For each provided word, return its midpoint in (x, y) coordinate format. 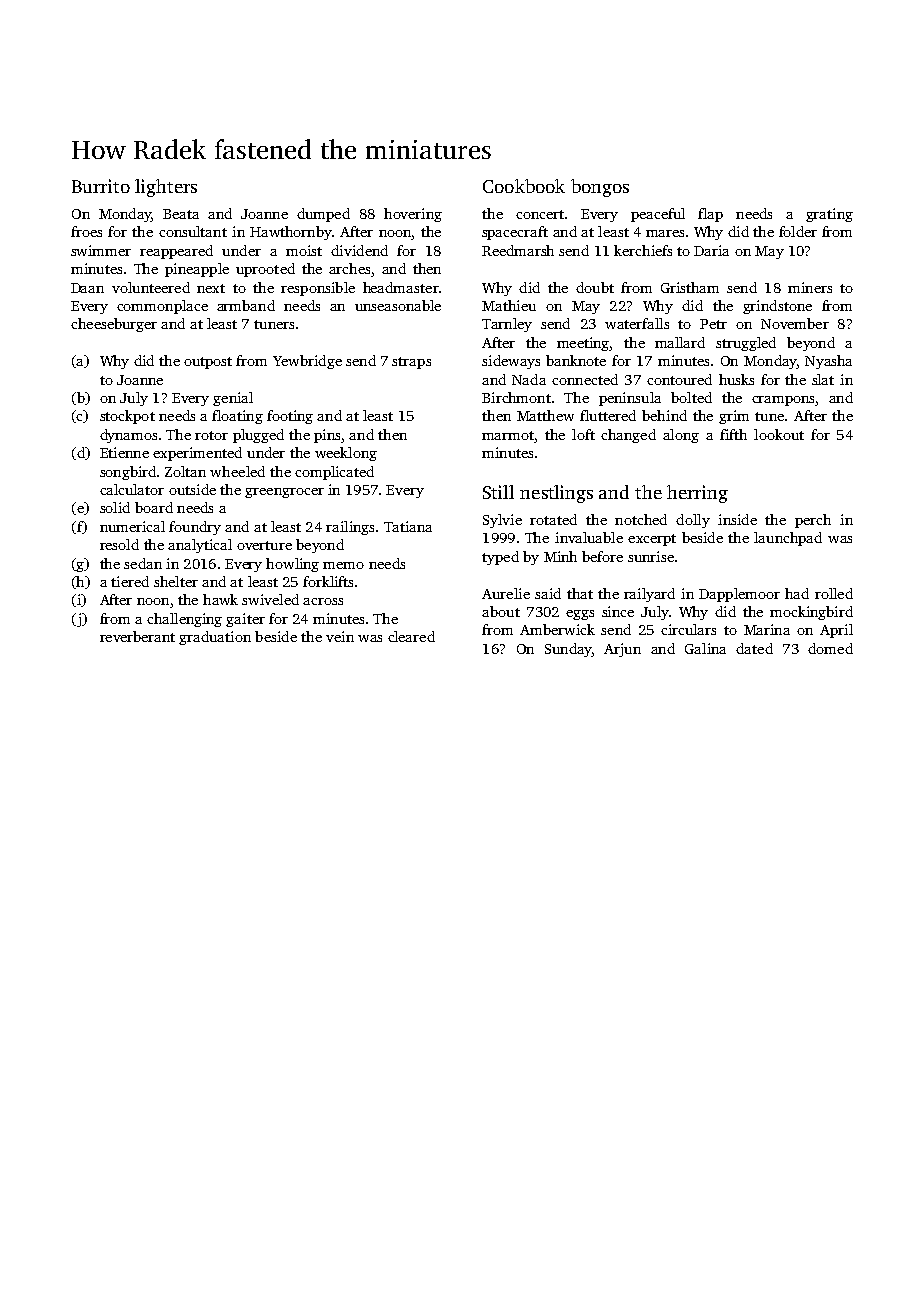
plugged (258, 436)
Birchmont (516, 397)
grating (829, 215)
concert (540, 214)
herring (697, 494)
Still (498, 492)
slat (823, 379)
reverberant (137, 636)
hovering (413, 215)
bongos (600, 188)
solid (115, 507)
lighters (166, 188)
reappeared (176, 252)
